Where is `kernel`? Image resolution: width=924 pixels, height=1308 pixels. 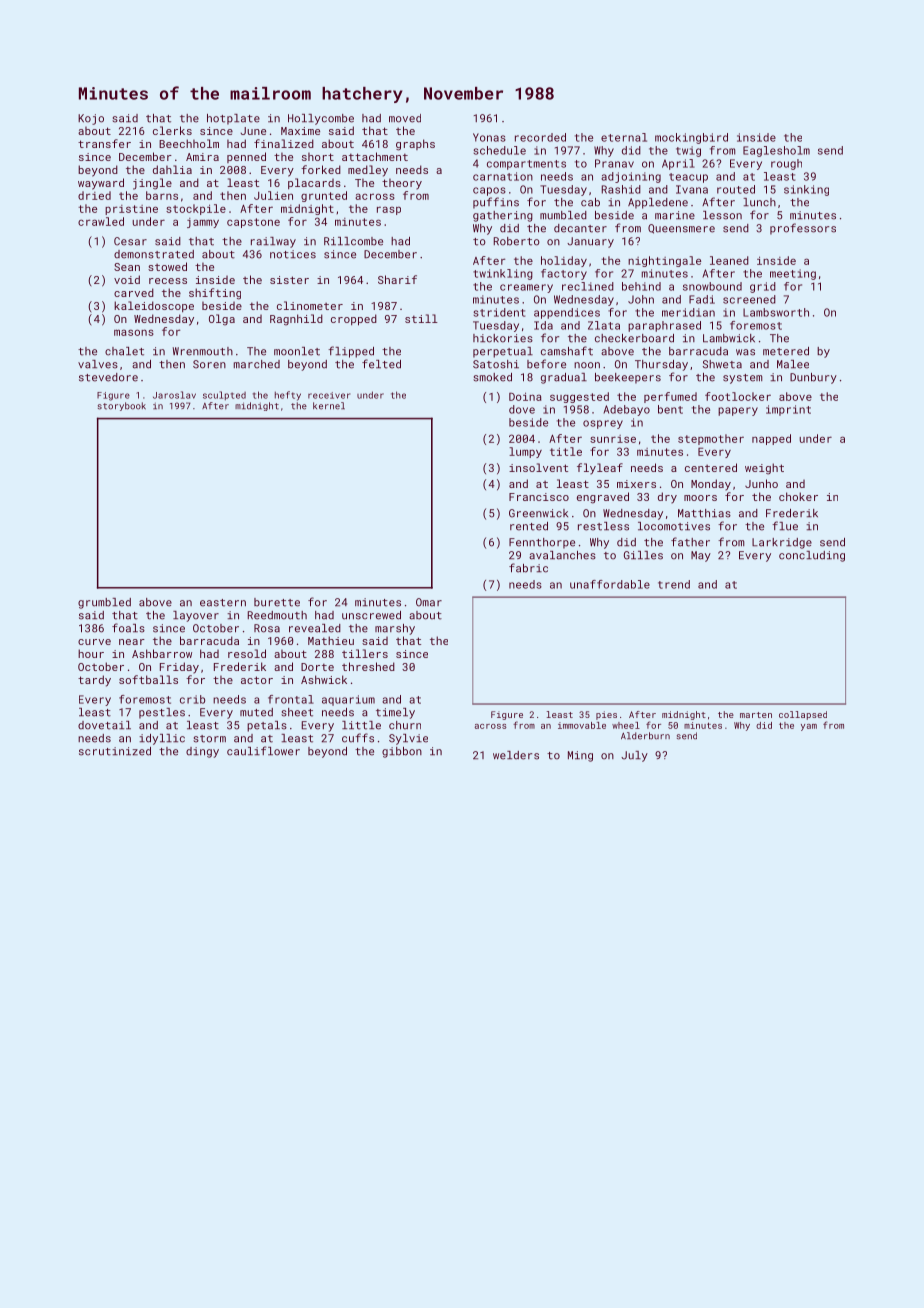 kernel is located at coordinates (329, 406).
